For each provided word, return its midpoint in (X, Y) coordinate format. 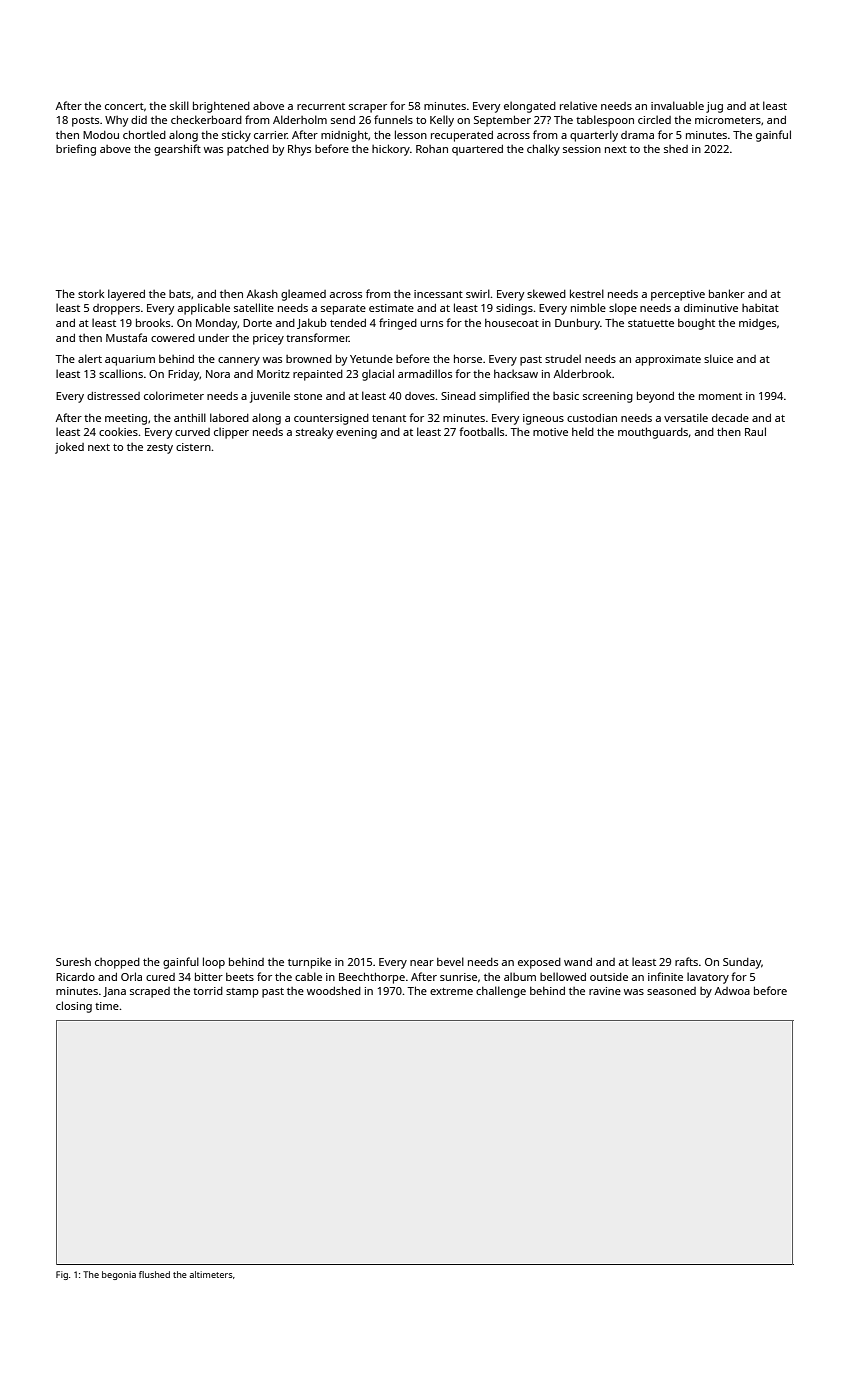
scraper (368, 108)
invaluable (677, 105)
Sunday (742, 963)
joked (69, 448)
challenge (501, 992)
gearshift (177, 150)
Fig (62, 1275)
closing (74, 1007)
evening (356, 433)
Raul (755, 431)
